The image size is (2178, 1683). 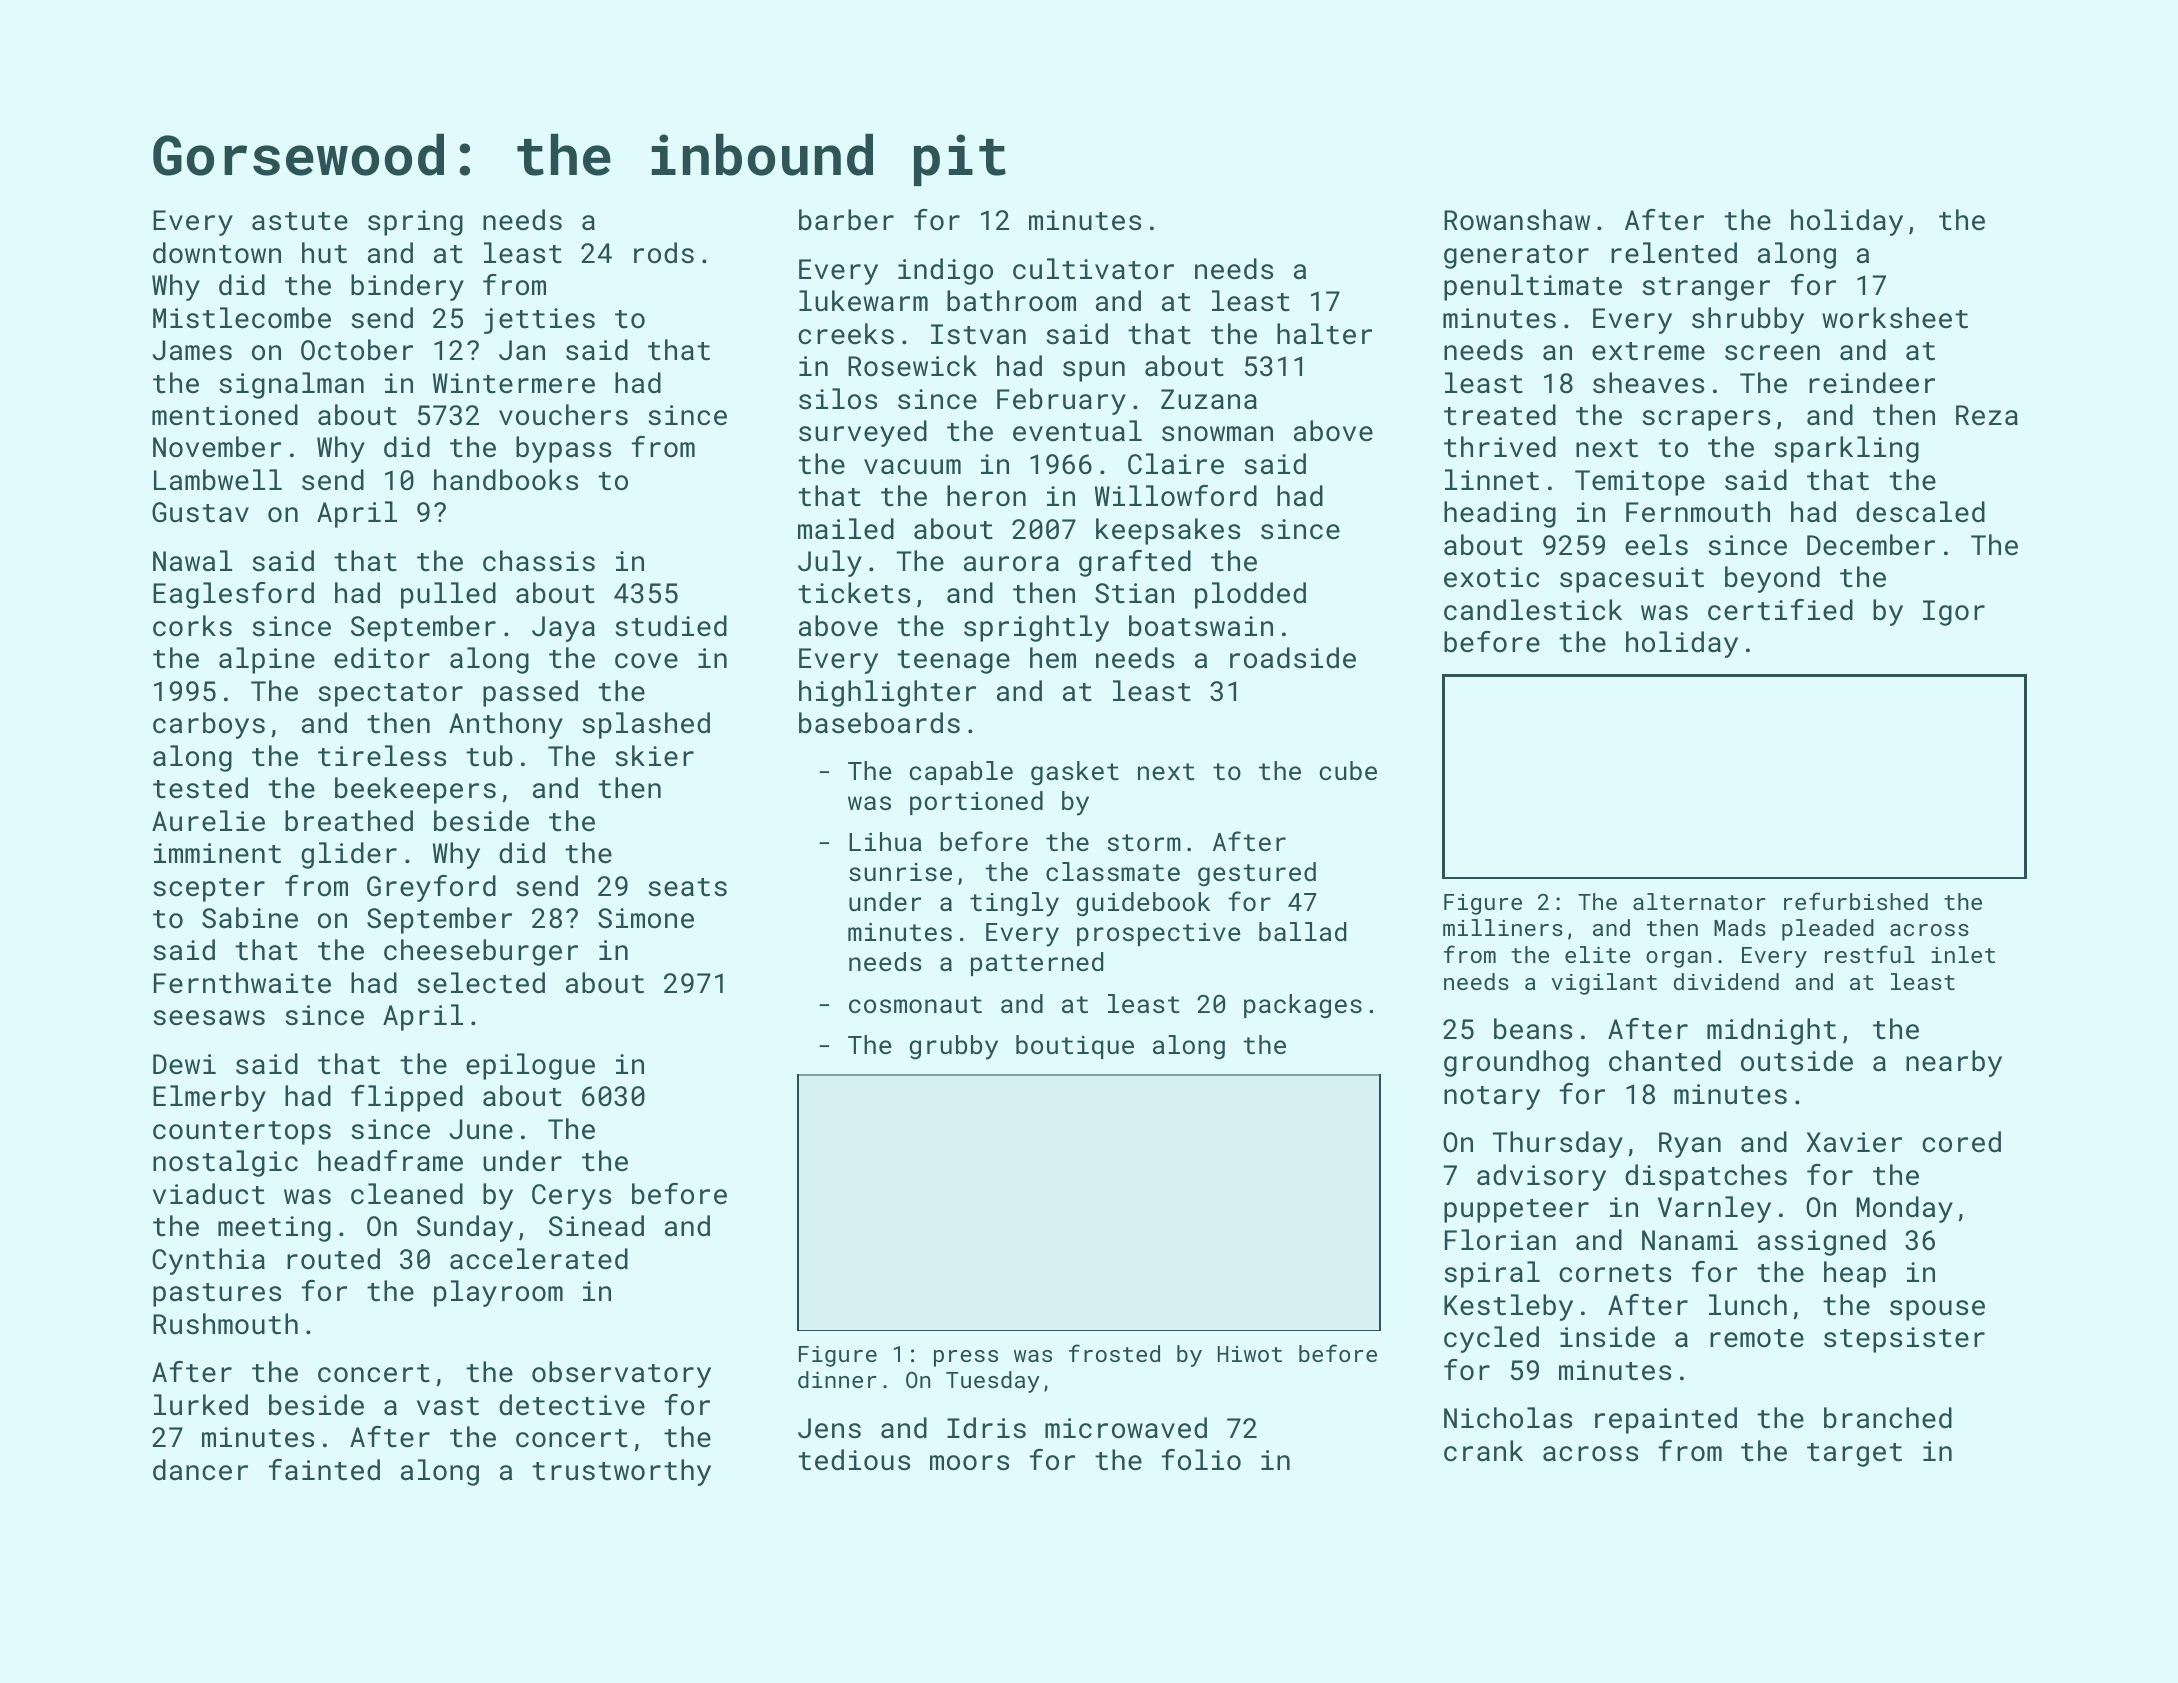 What do you see at coordinates (1541, 1177) in the screenshot?
I see `advisory` at bounding box center [1541, 1177].
